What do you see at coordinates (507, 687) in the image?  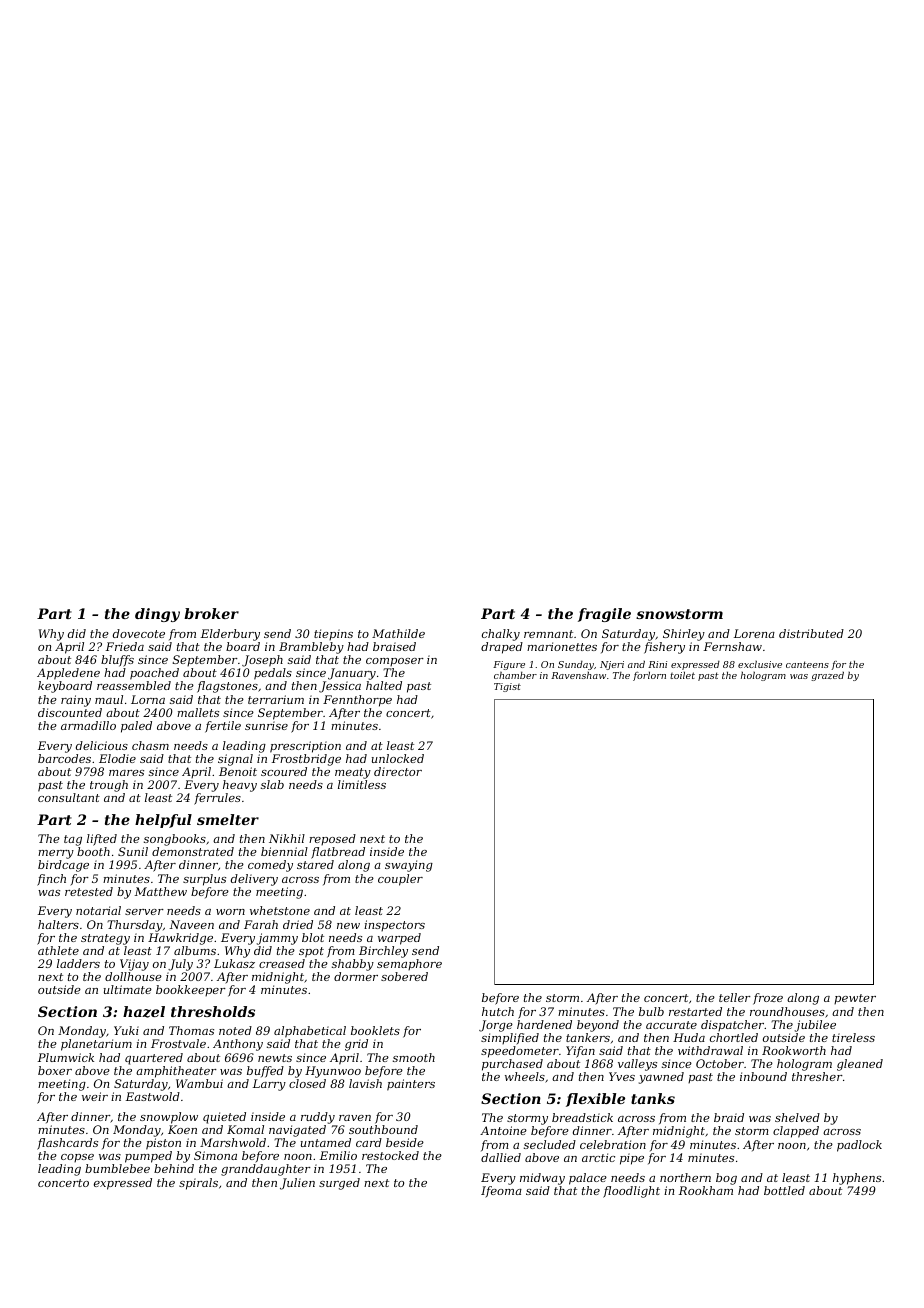 I see `Tigist` at bounding box center [507, 687].
